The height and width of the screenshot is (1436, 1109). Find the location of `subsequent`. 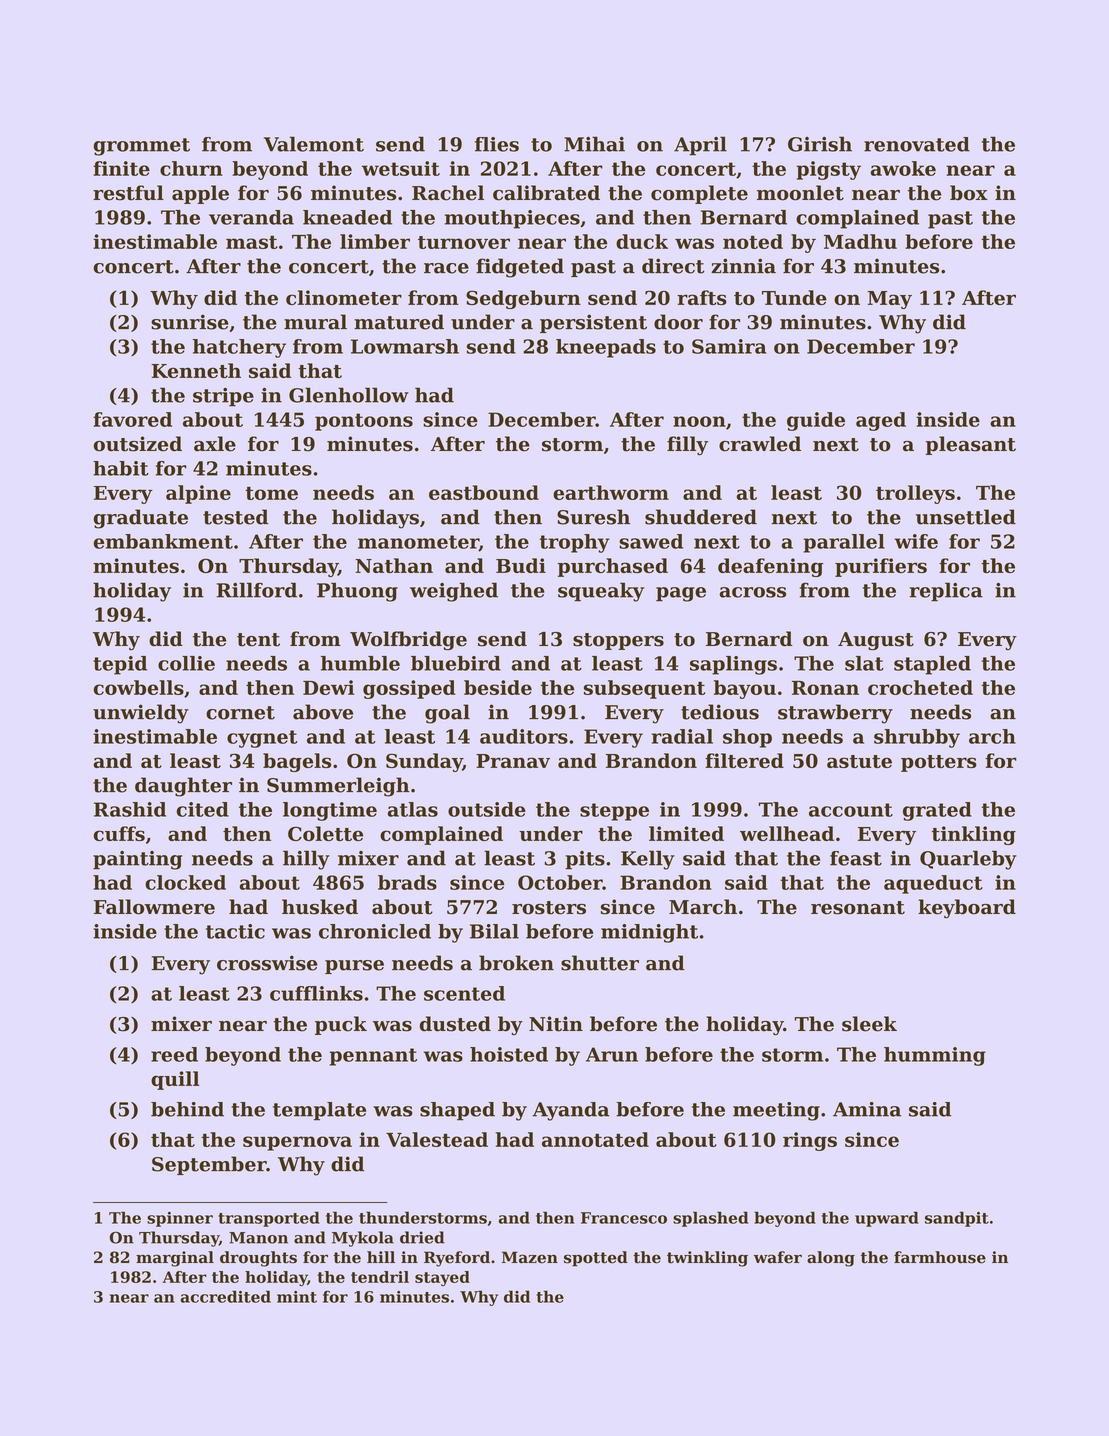

subsequent is located at coordinates (644, 689).
